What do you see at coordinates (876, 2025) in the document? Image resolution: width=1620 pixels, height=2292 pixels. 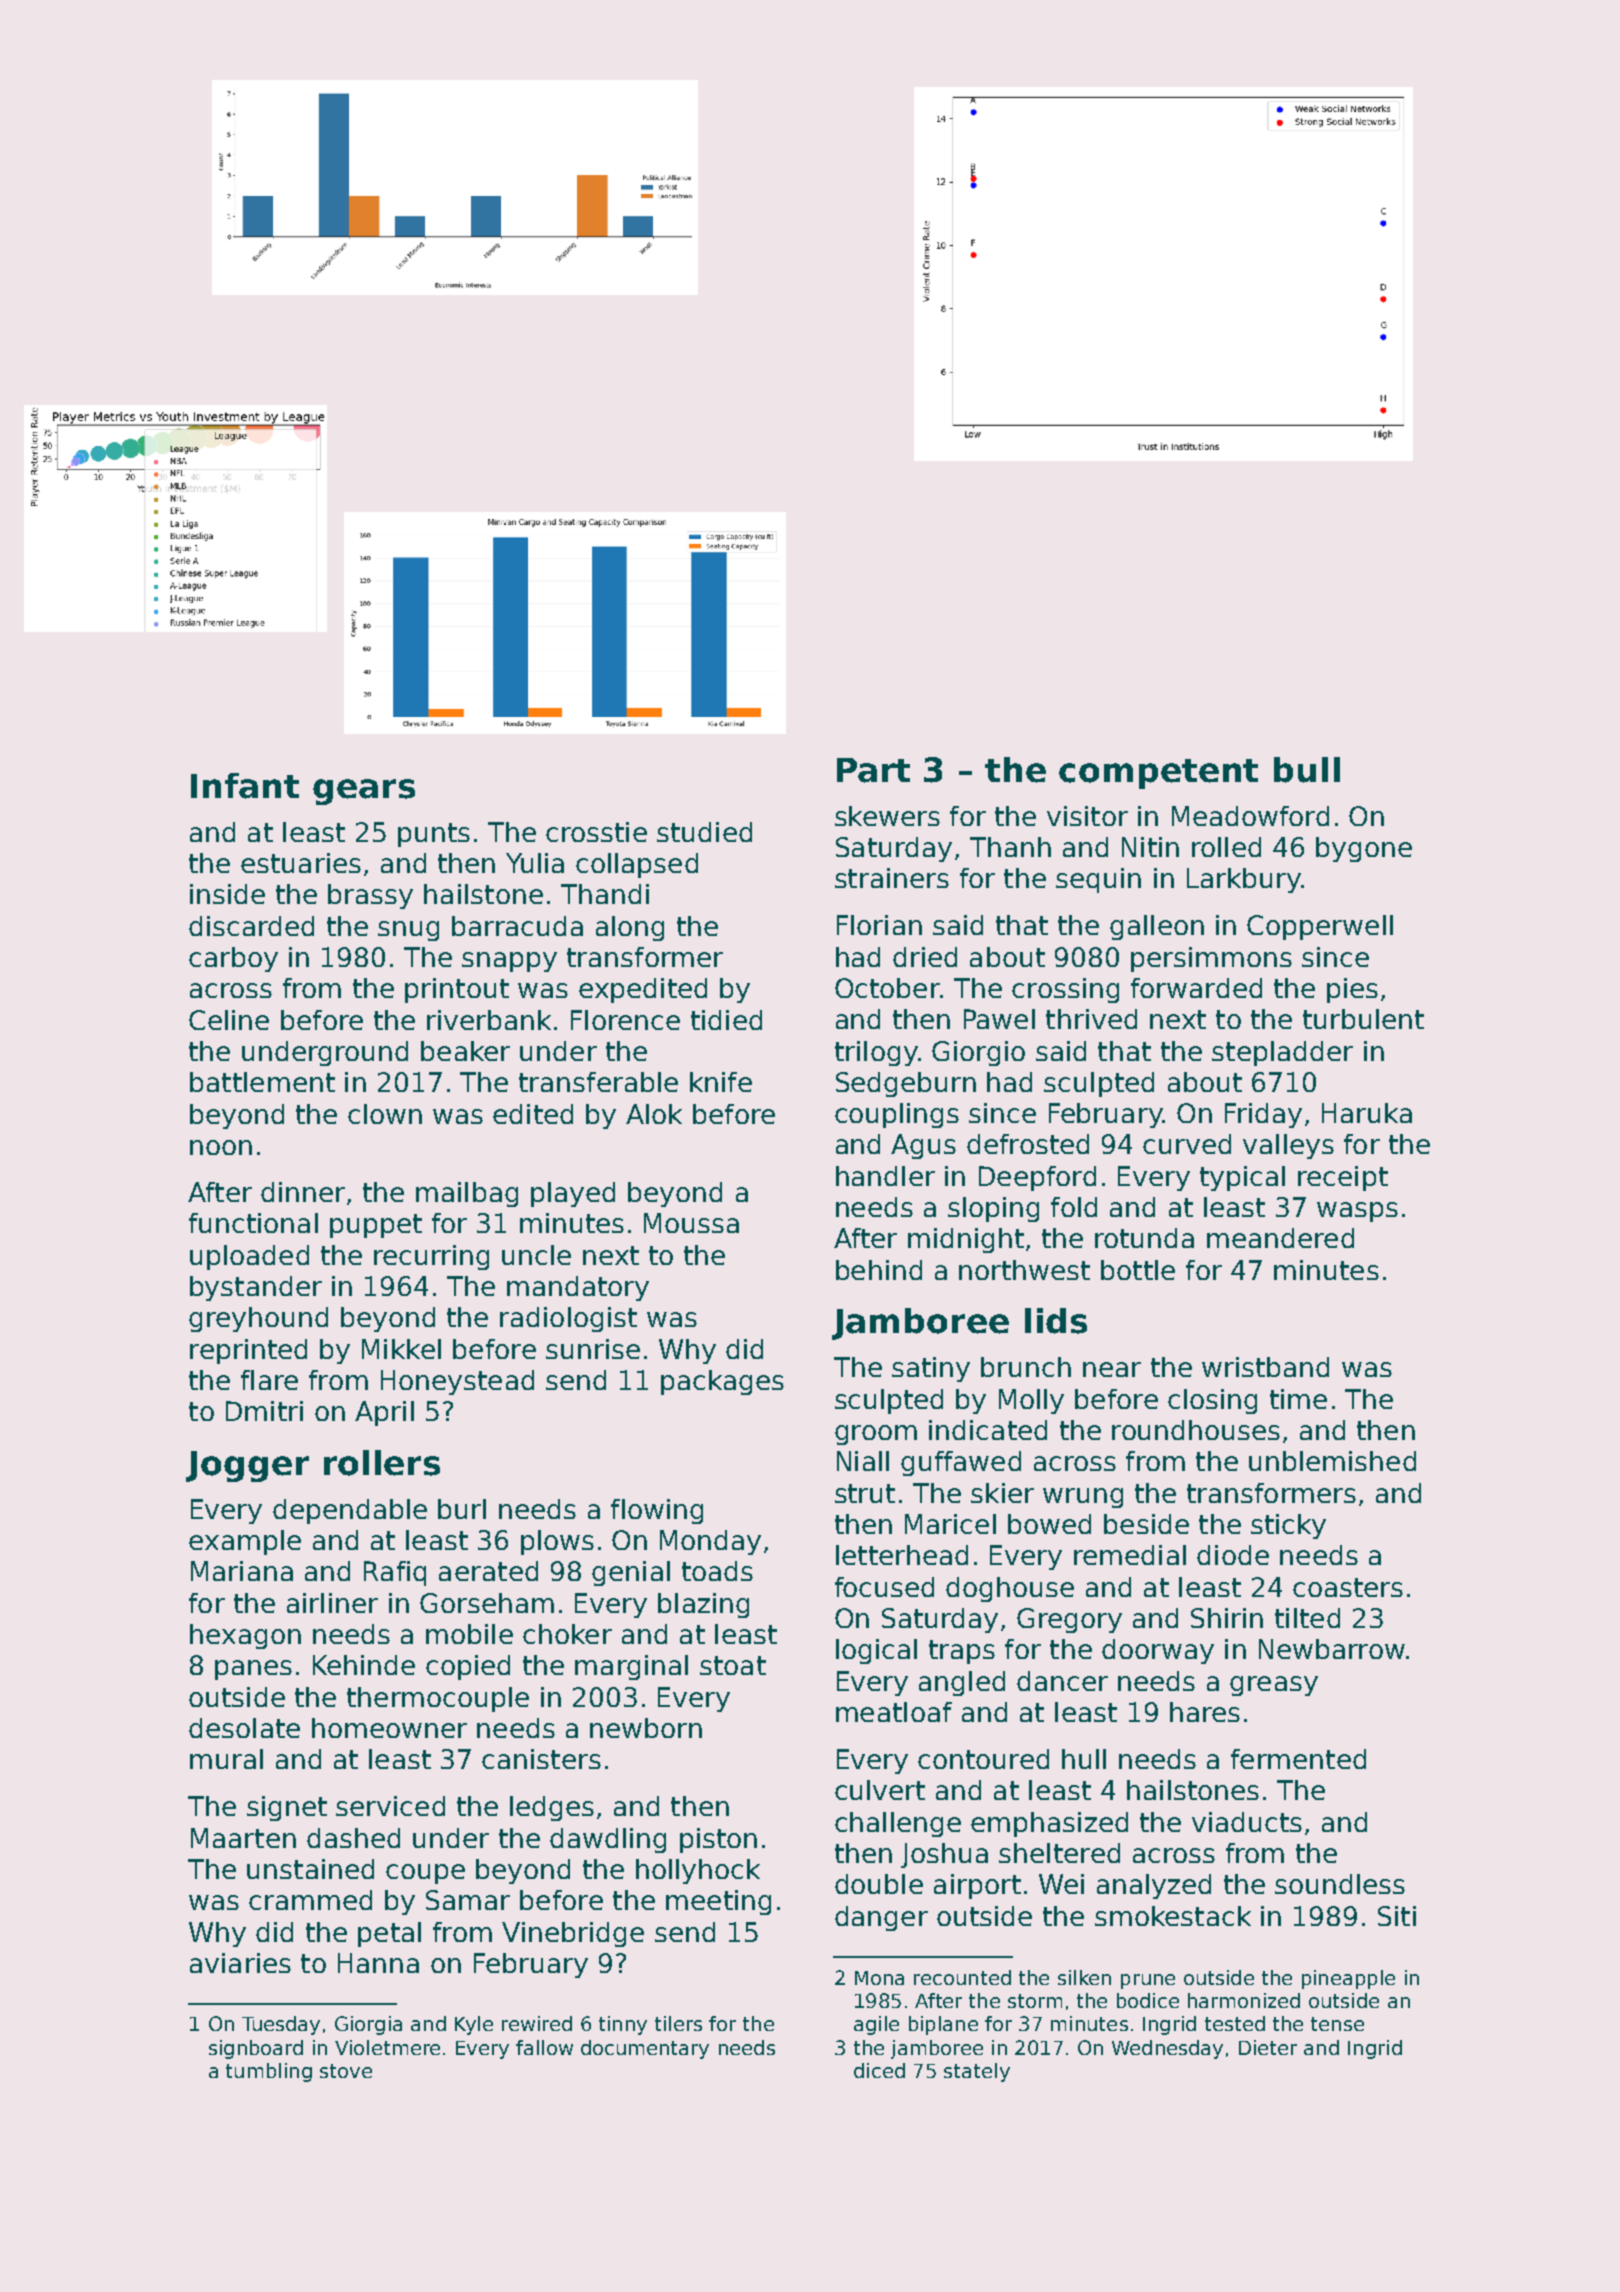 I see `agile` at bounding box center [876, 2025].
